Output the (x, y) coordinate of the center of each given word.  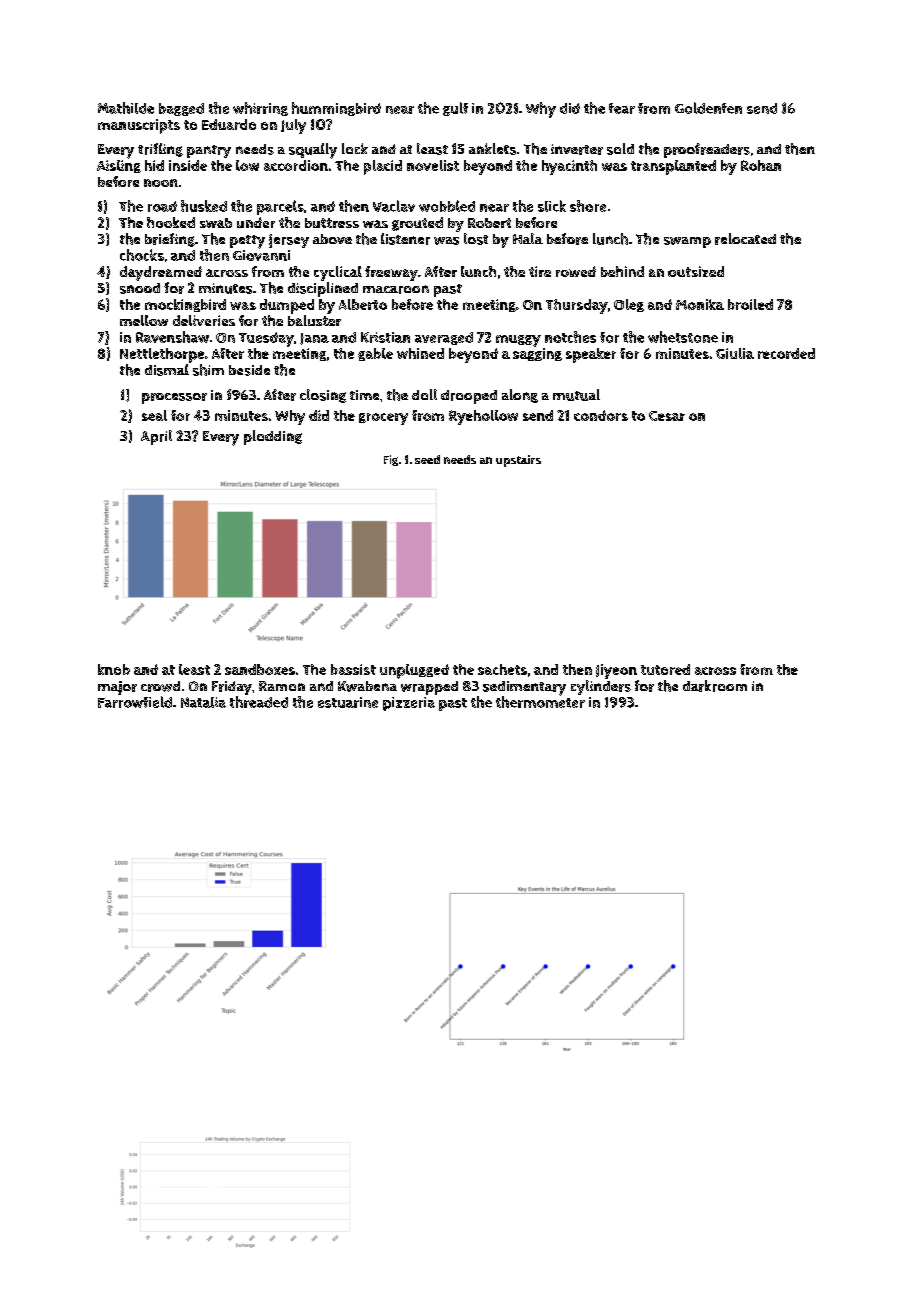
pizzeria (409, 704)
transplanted (673, 167)
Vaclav (394, 206)
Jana (314, 339)
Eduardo (229, 124)
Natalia (203, 702)
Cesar (667, 416)
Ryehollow (483, 417)
